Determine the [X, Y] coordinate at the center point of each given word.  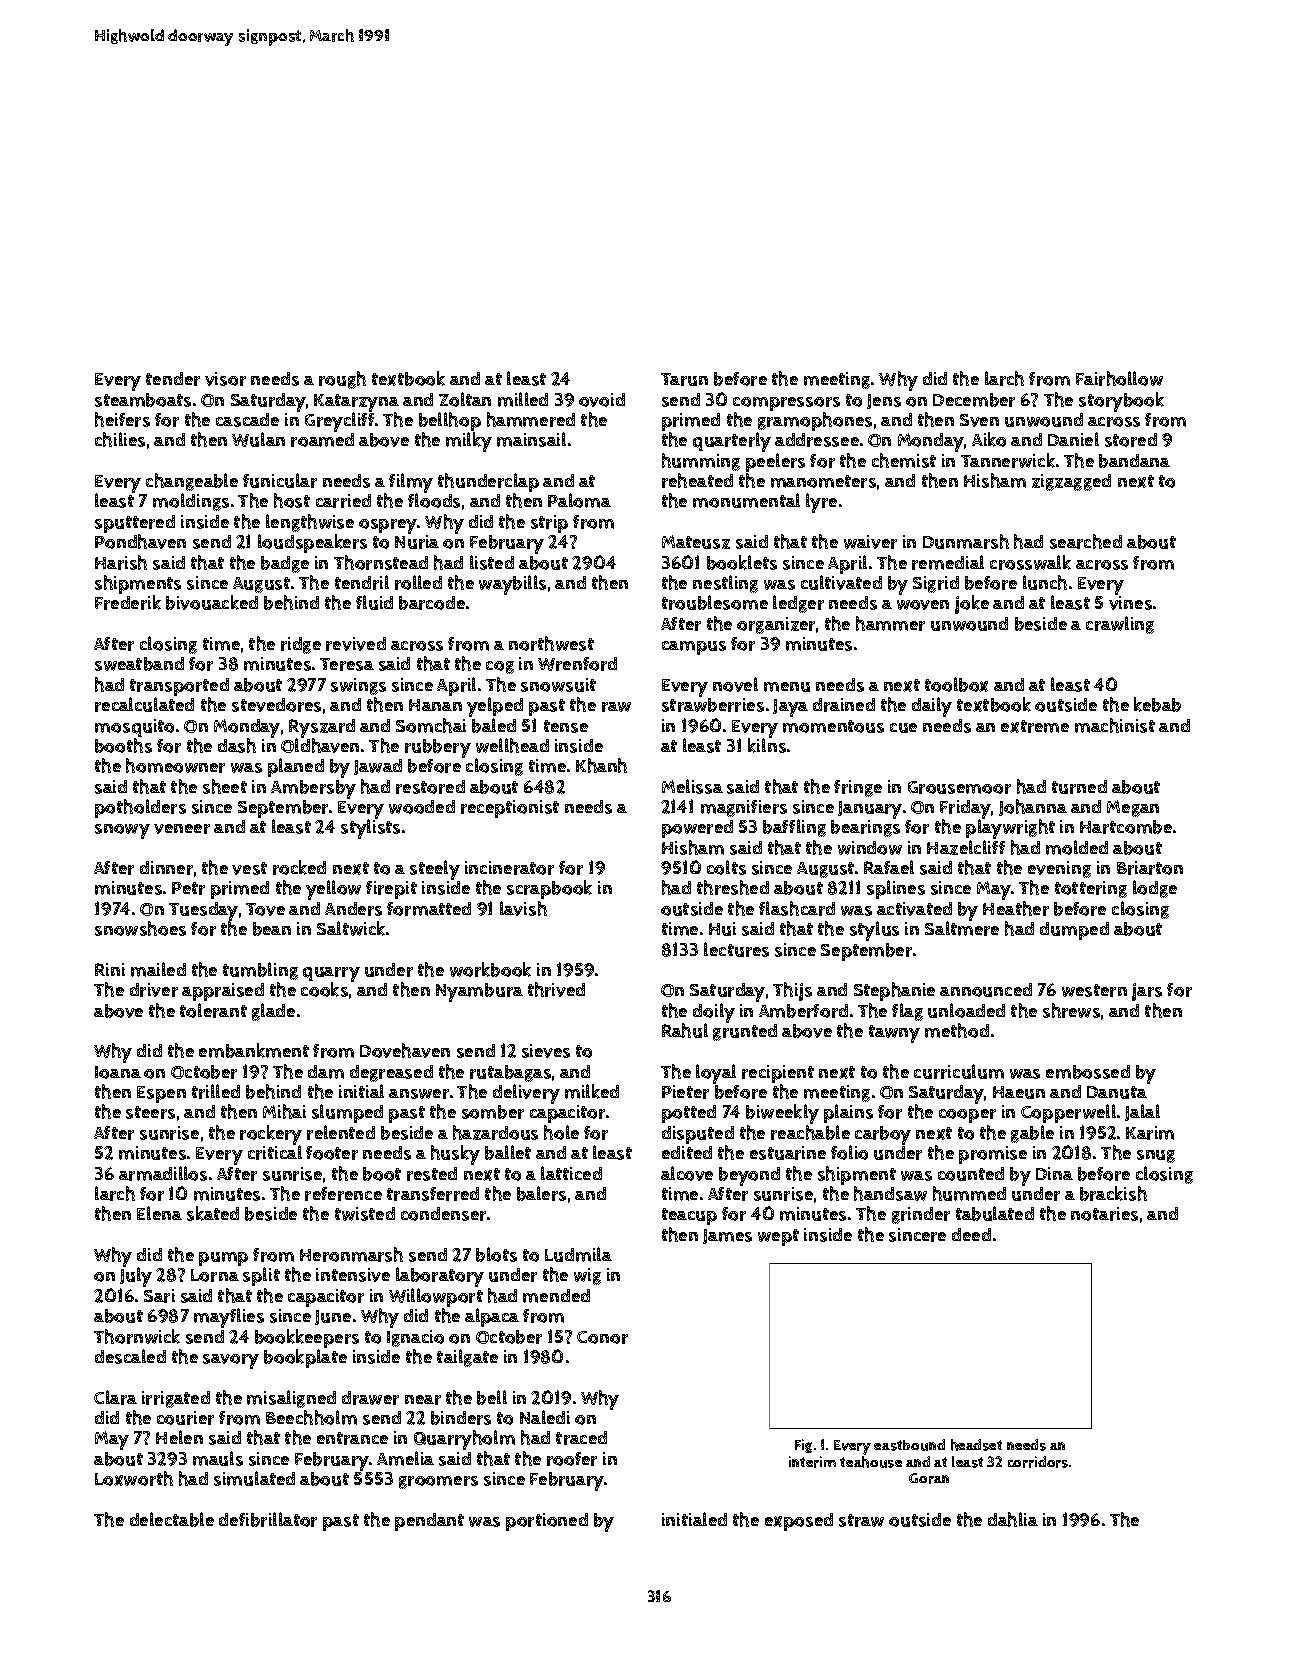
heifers [122, 419]
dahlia [1013, 1519]
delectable [172, 1519]
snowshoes [140, 928]
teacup [689, 1216]
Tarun [684, 379]
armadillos [163, 1173]
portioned [547, 1522]
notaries [1104, 1214]
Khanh [601, 765]
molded [1077, 847]
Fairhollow [1119, 378]
